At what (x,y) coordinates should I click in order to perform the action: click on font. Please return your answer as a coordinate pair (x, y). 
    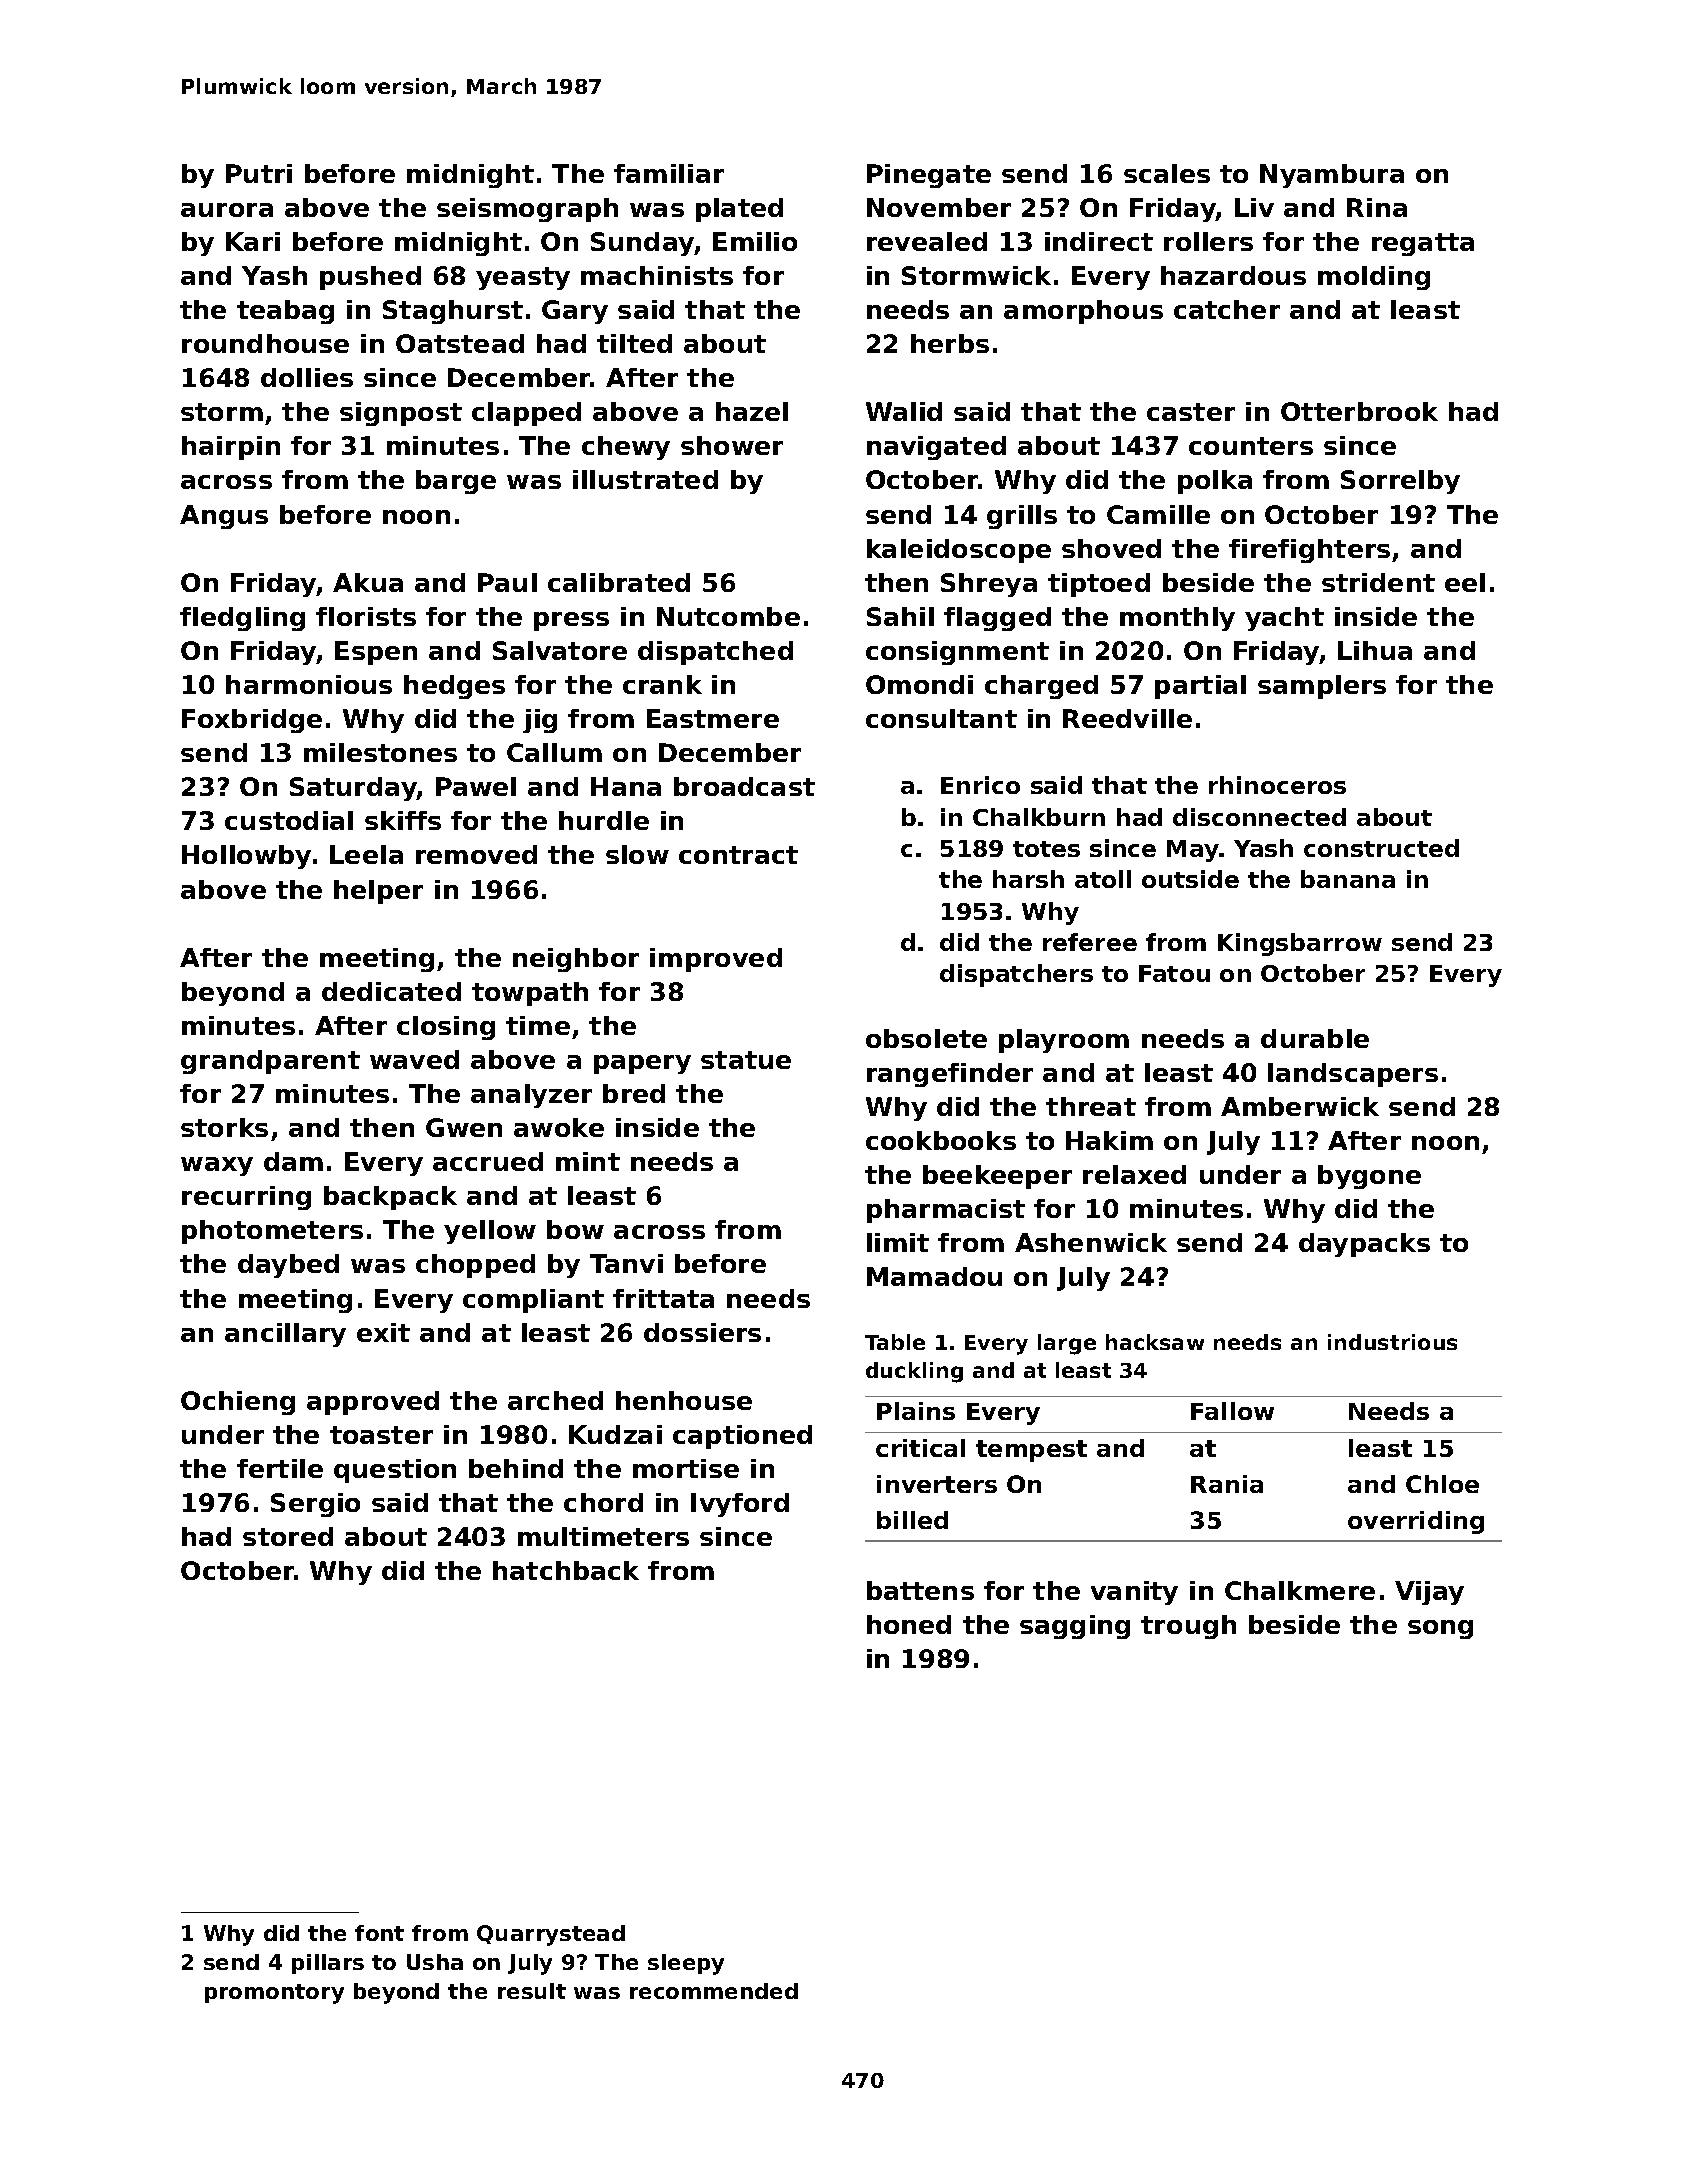
    Looking at the image, I should click on (379, 1933).
